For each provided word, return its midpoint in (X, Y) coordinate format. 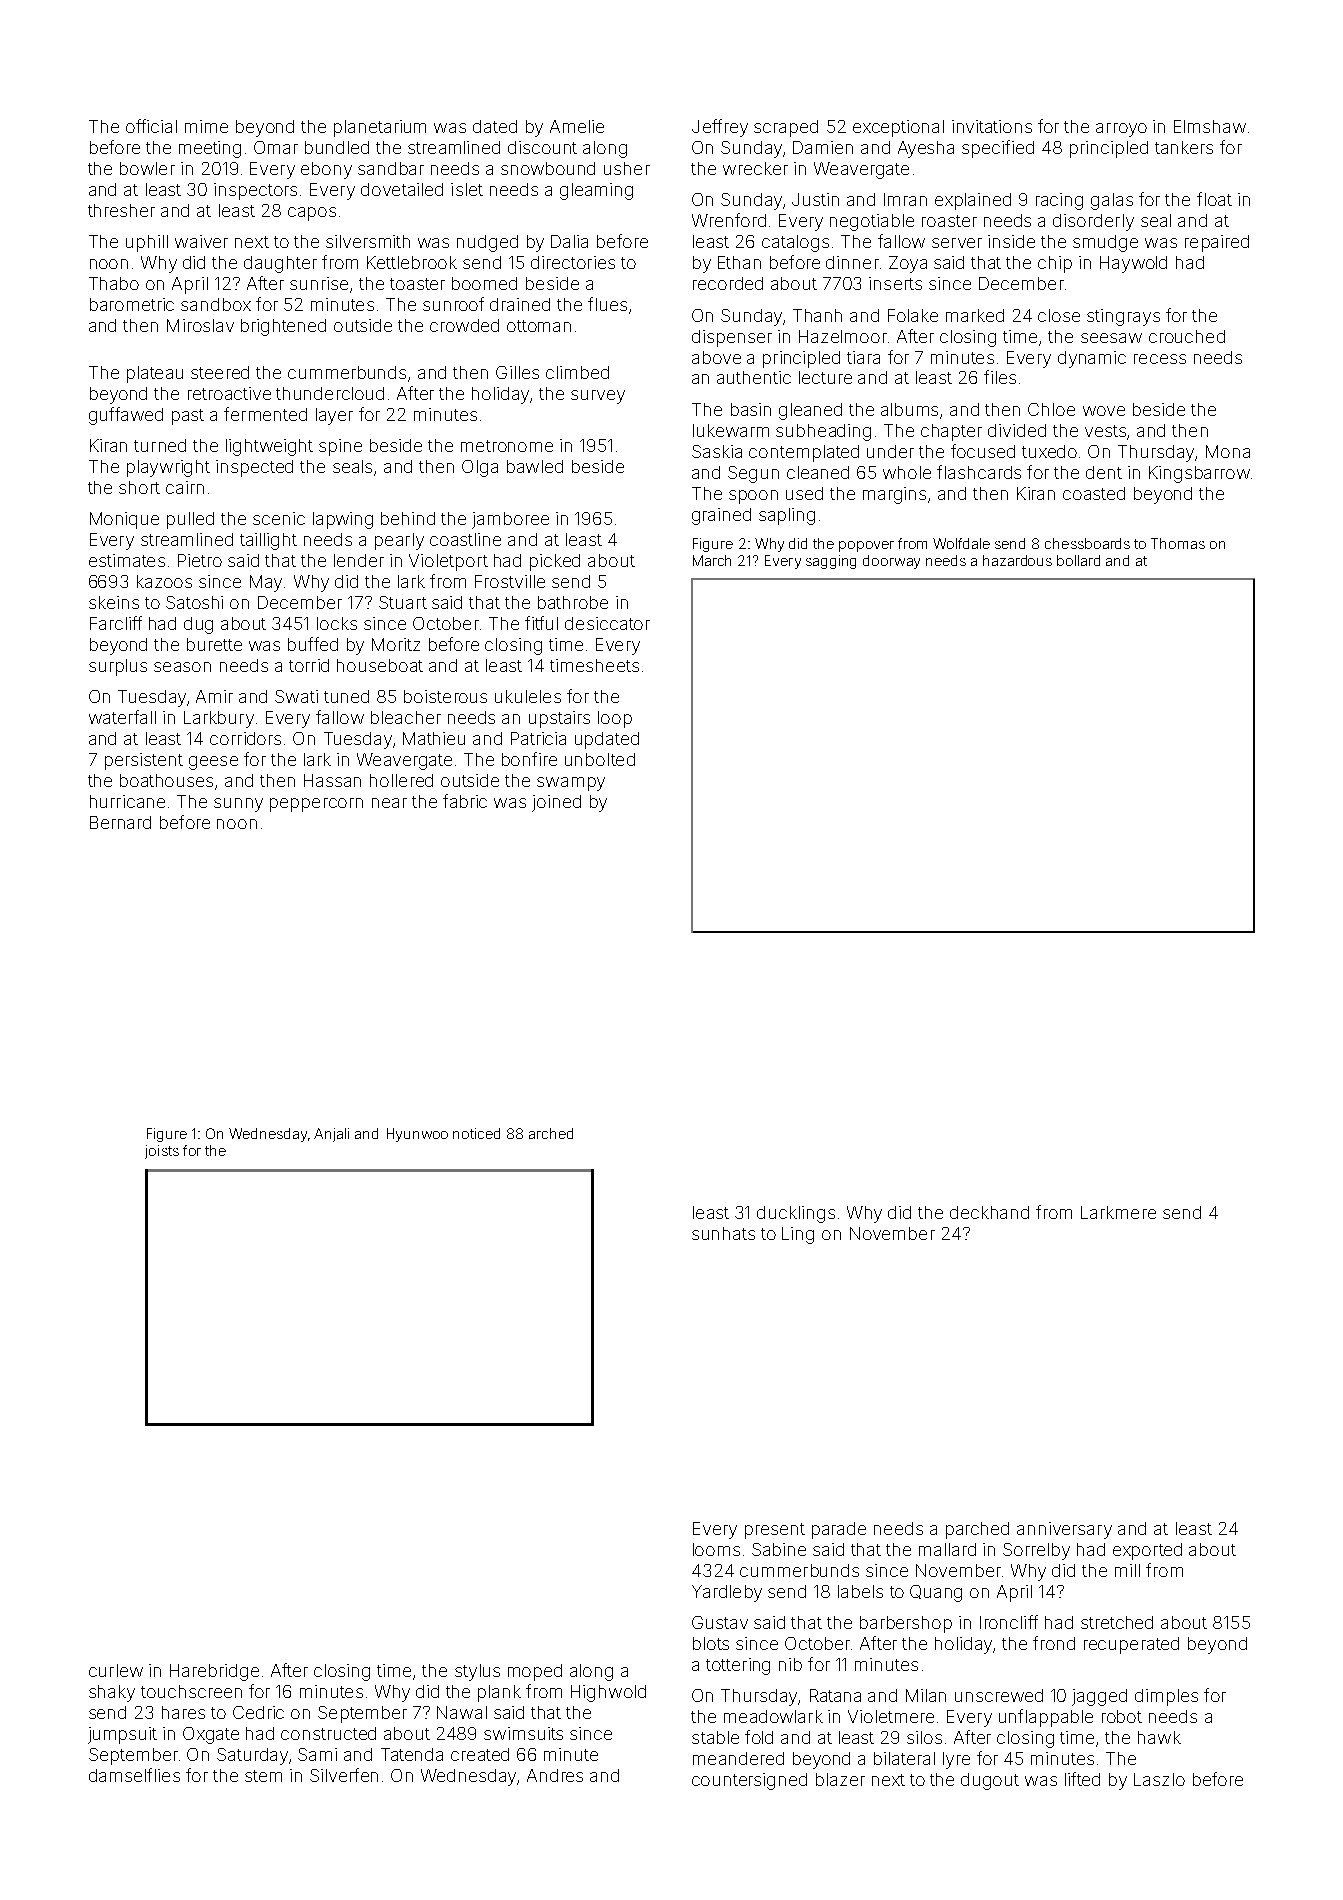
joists (162, 1152)
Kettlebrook (412, 262)
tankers (1184, 147)
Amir (214, 696)
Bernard (120, 822)
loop (615, 719)
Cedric (258, 1712)
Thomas (1178, 543)
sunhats (723, 1233)
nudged (487, 243)
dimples (1166, 1697)
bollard (1078, 560)
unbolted (600, 759)
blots (711, 1643)
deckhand (989, 1212)
